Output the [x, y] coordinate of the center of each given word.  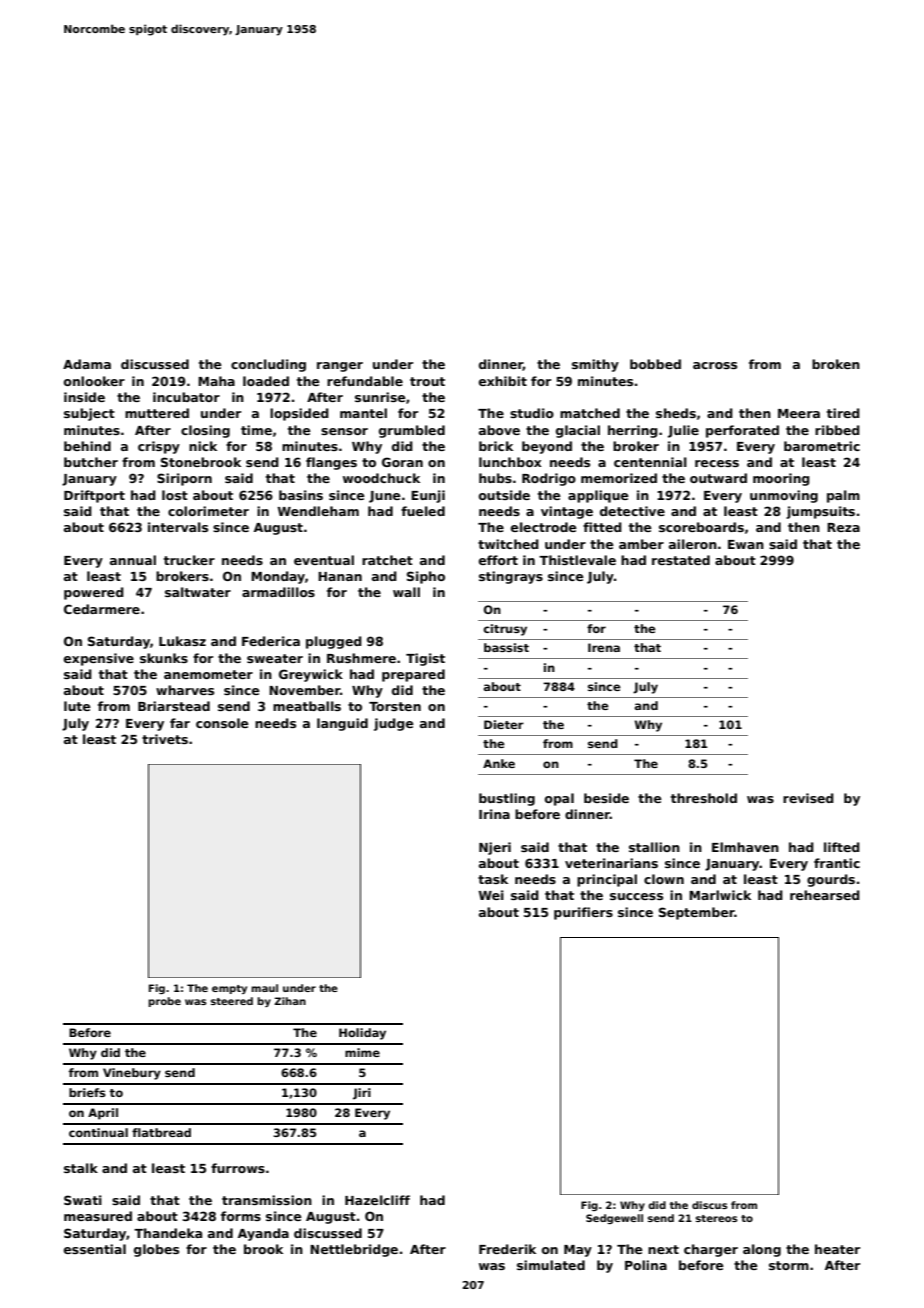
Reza [843, 527]
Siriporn [184, 479]
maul [264, 988]
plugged [334, 642]
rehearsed [825, 895]
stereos [717, 1218]
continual [98, 1132]
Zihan [290, 1001]
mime [362, 1052]
